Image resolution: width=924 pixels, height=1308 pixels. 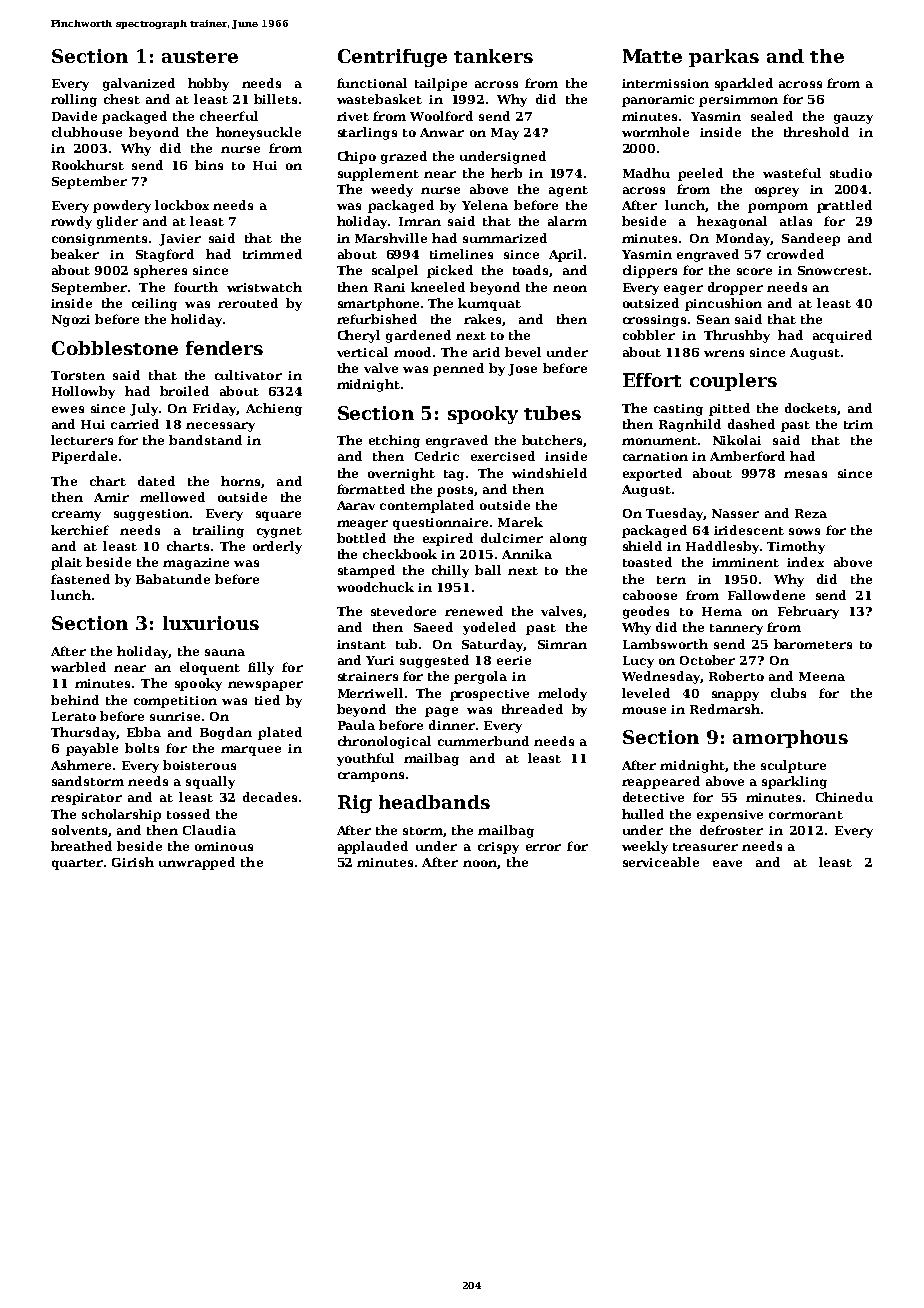 I want to click on quarter, so click(x=77, y=864).
